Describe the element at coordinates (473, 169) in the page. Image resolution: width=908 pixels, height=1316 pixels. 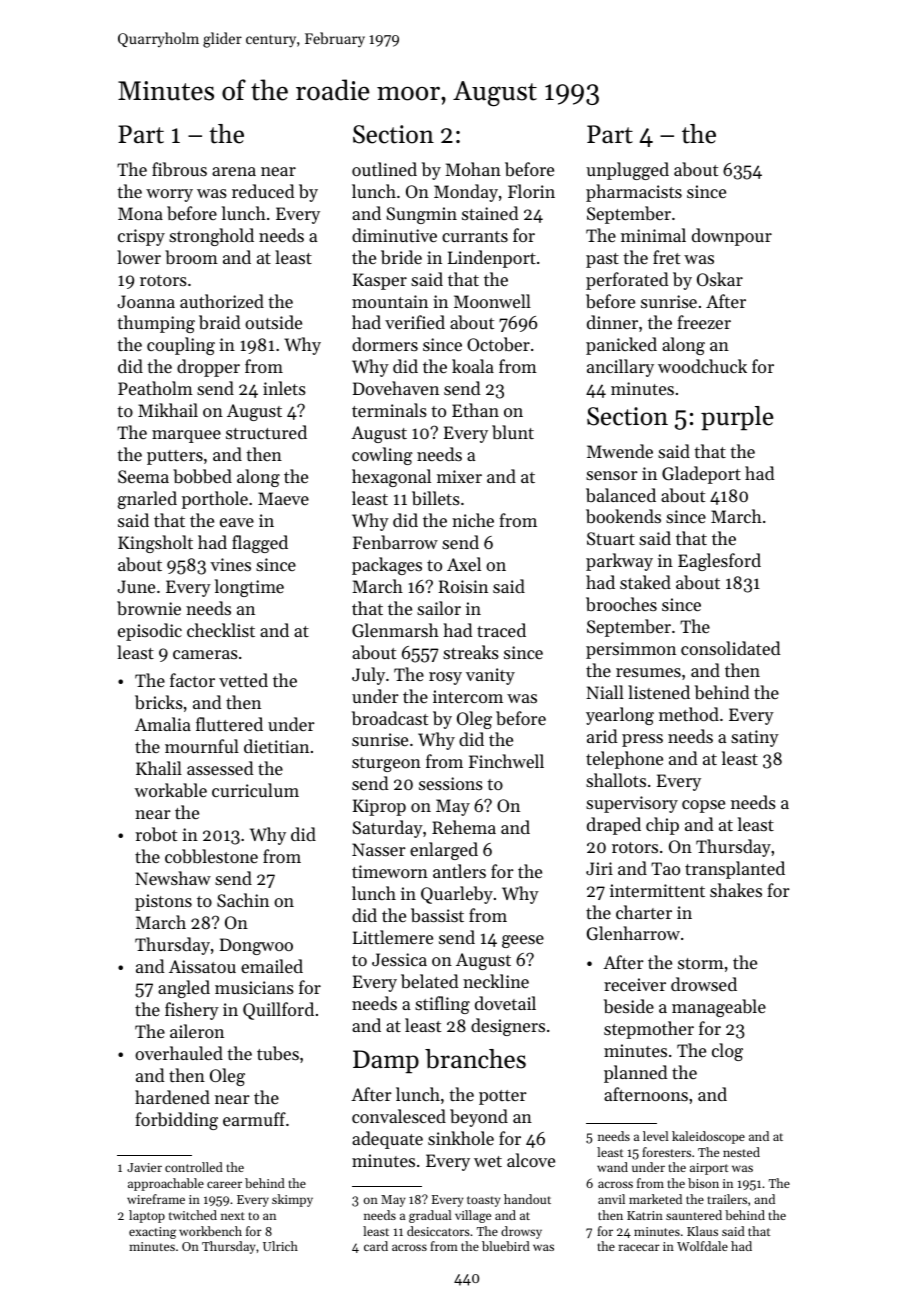
I see `Mohan` at that location.
